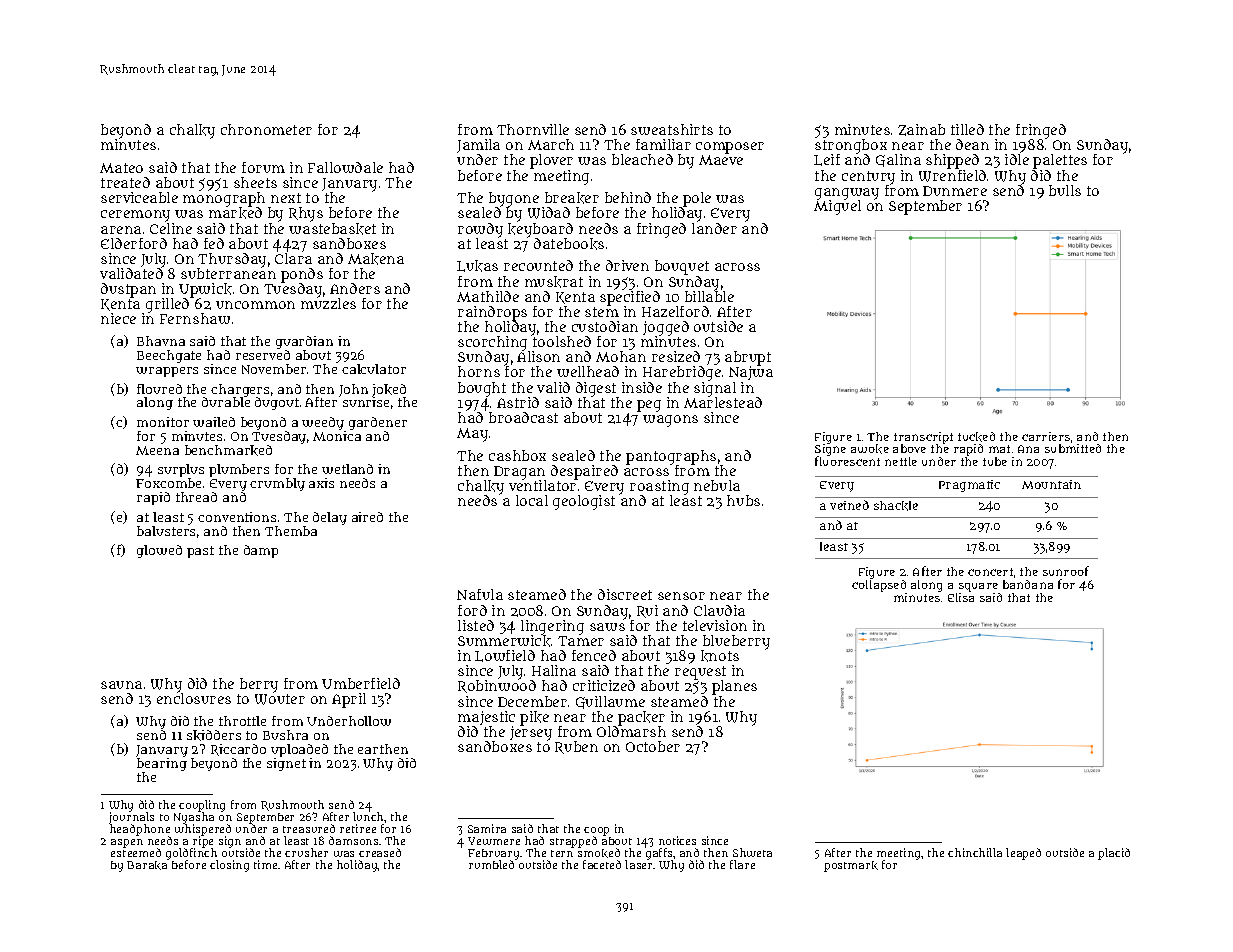 This screenshot has height=952, width=1233. Describe the element at coordinates (229, 866) in the screenshot. I see `closing` at that location.
